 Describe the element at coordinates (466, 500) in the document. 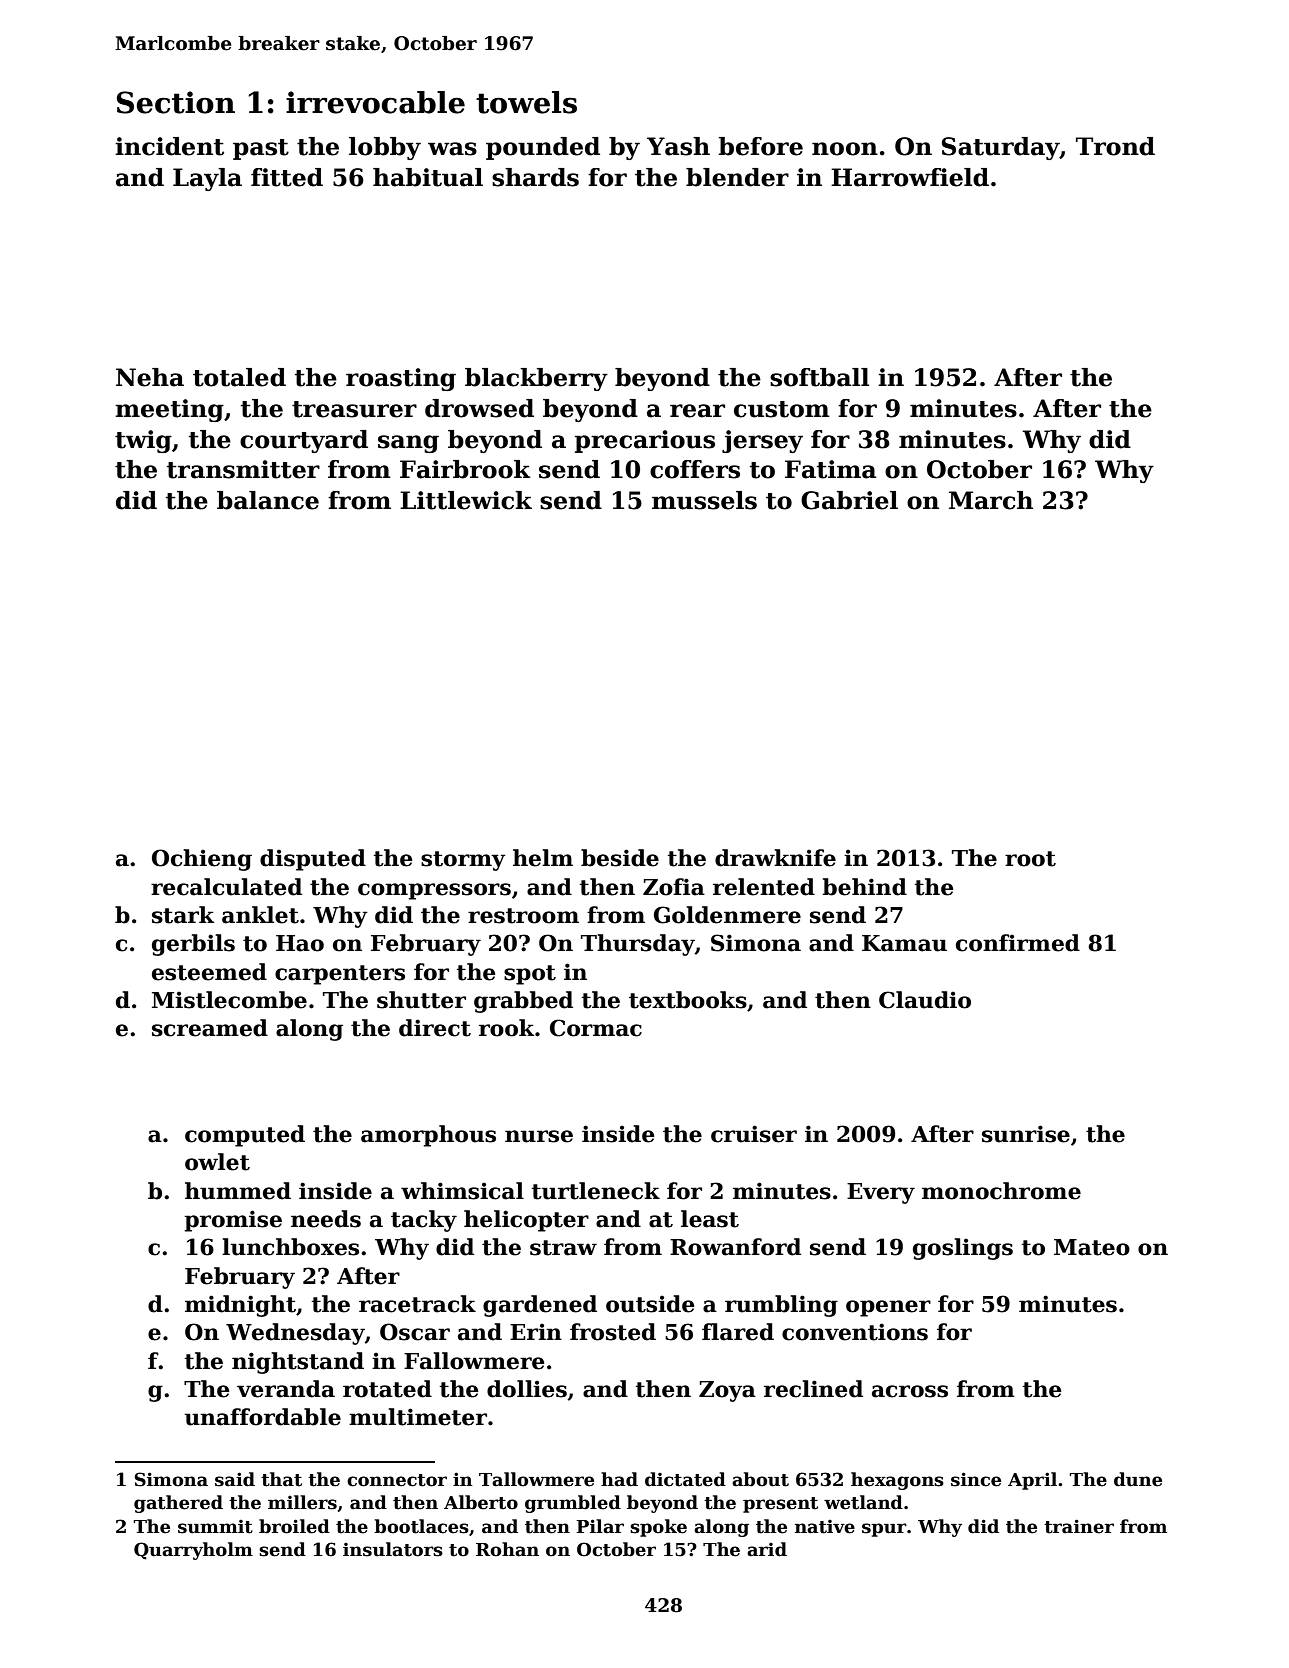

I see `Littlewick` at that location.
